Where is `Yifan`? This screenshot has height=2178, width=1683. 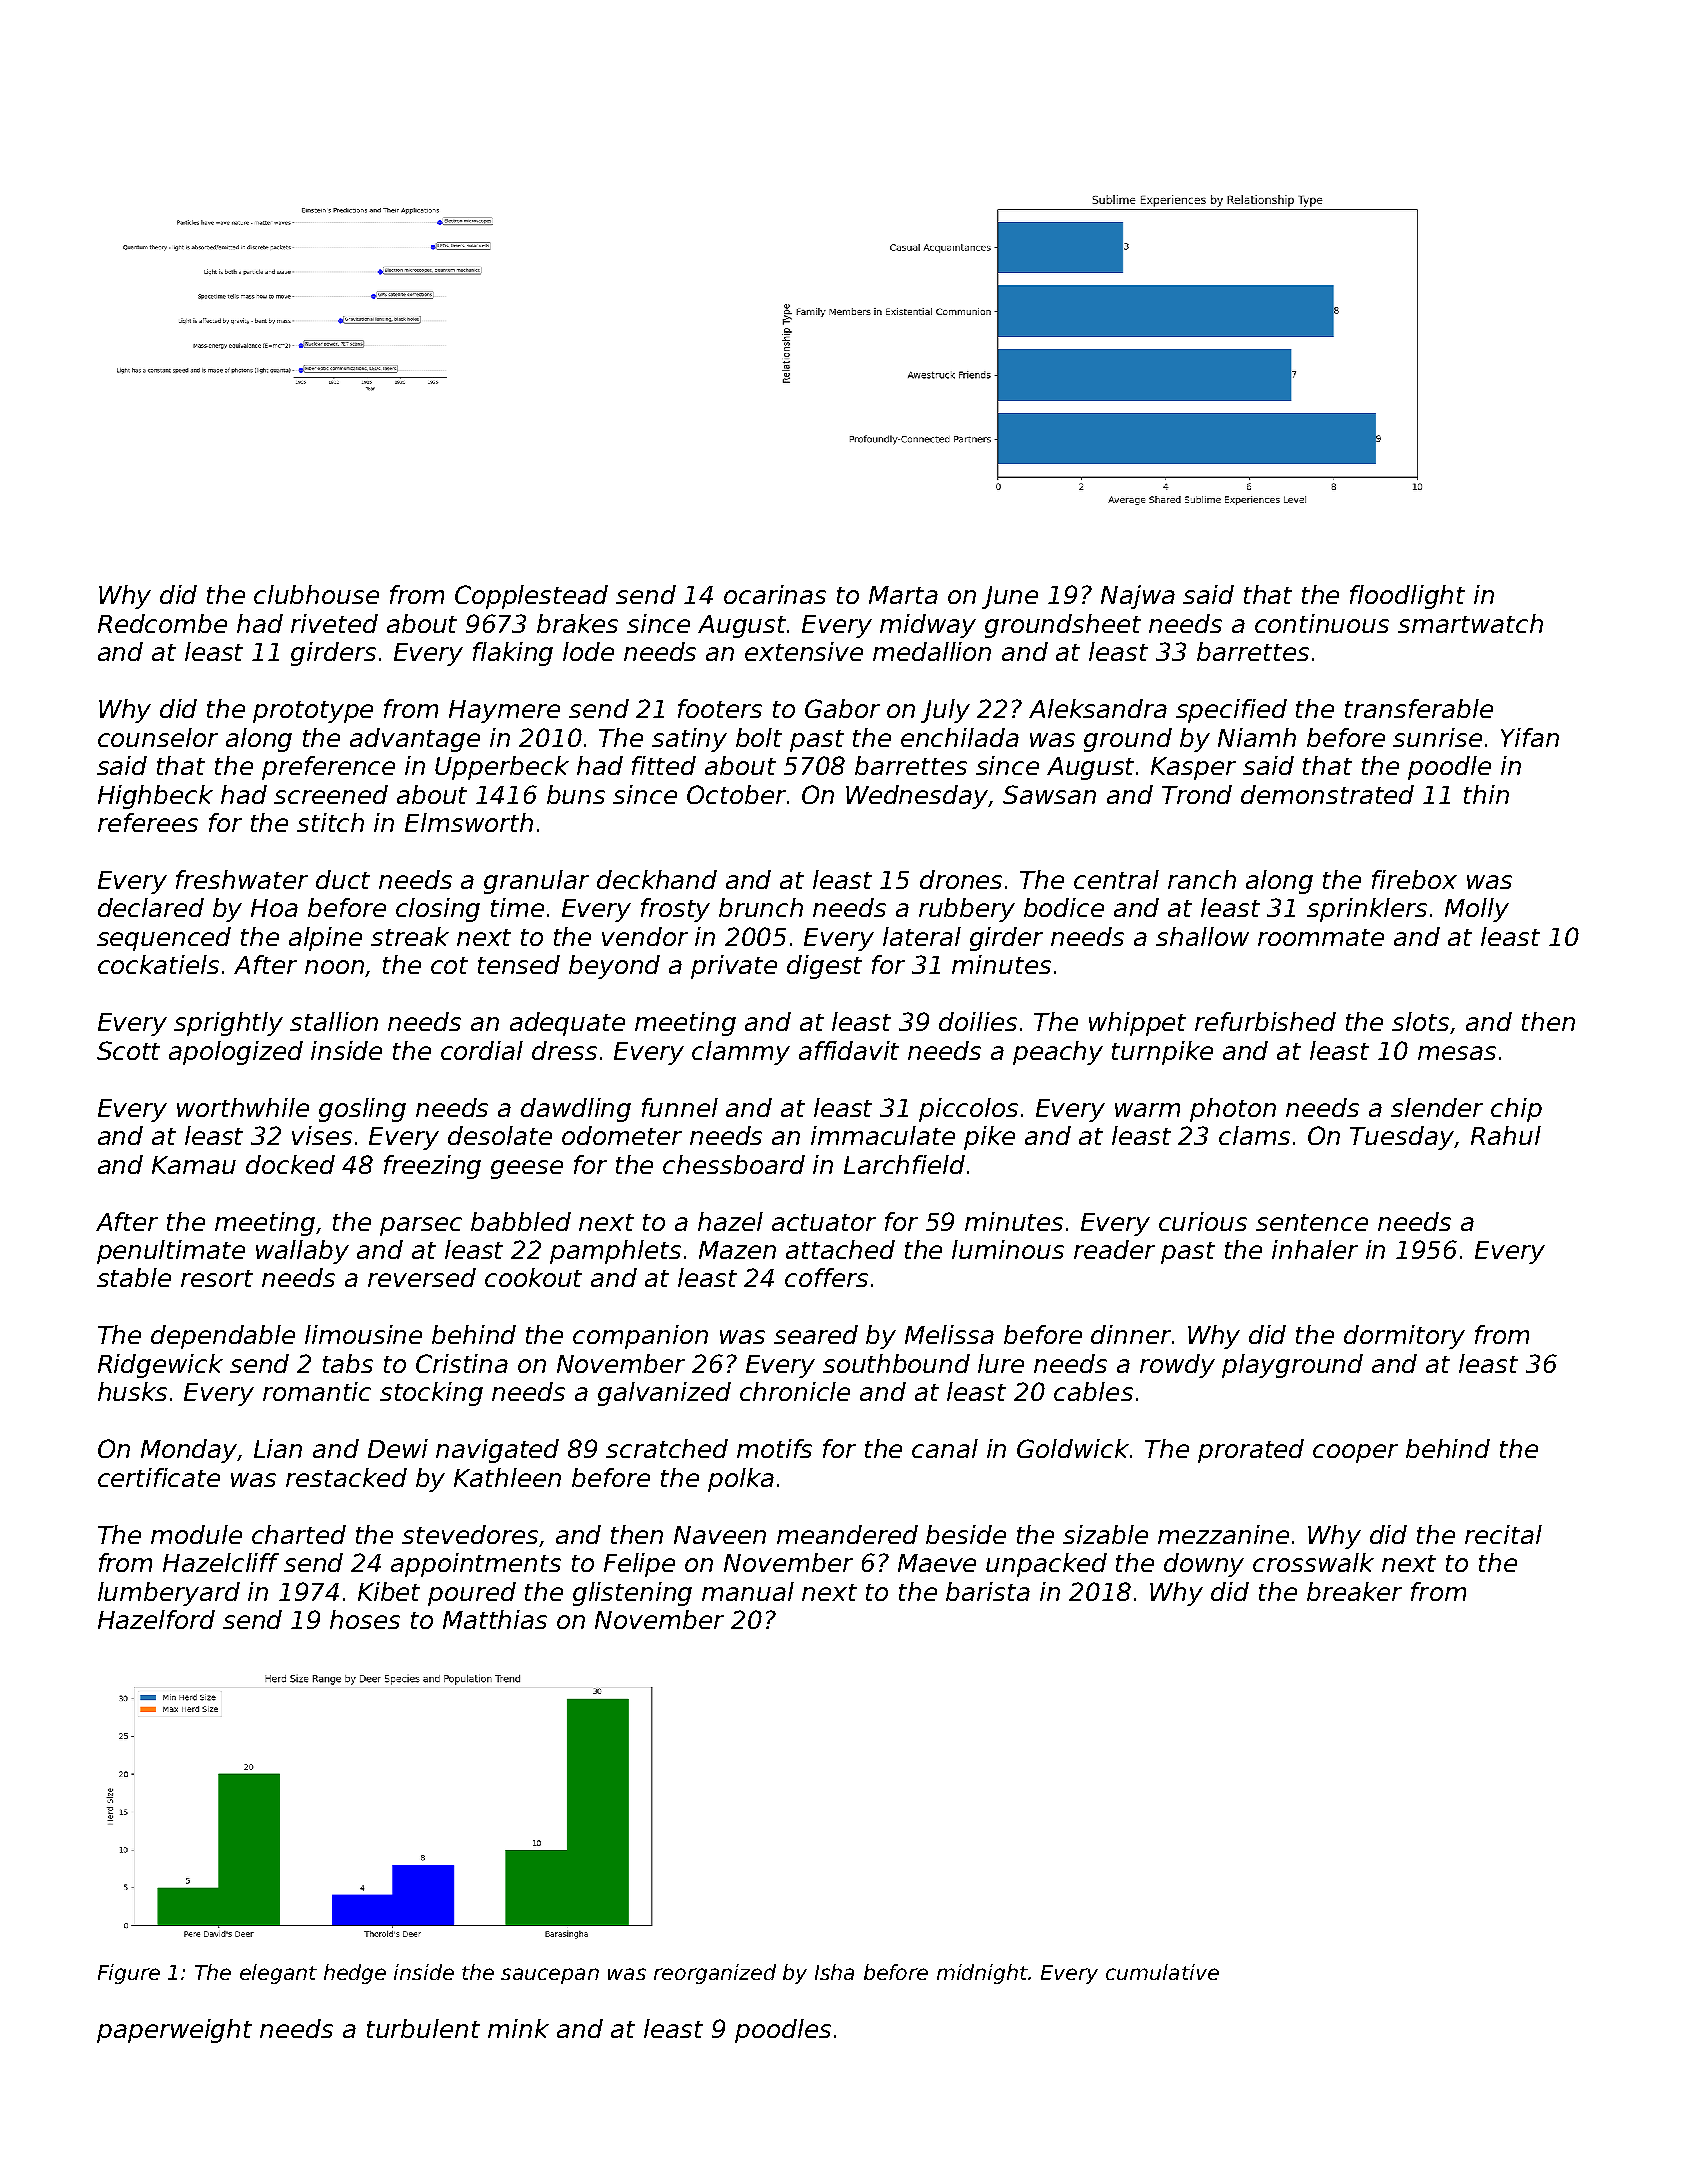 Yifan is located at coordinates (1530, 737).
